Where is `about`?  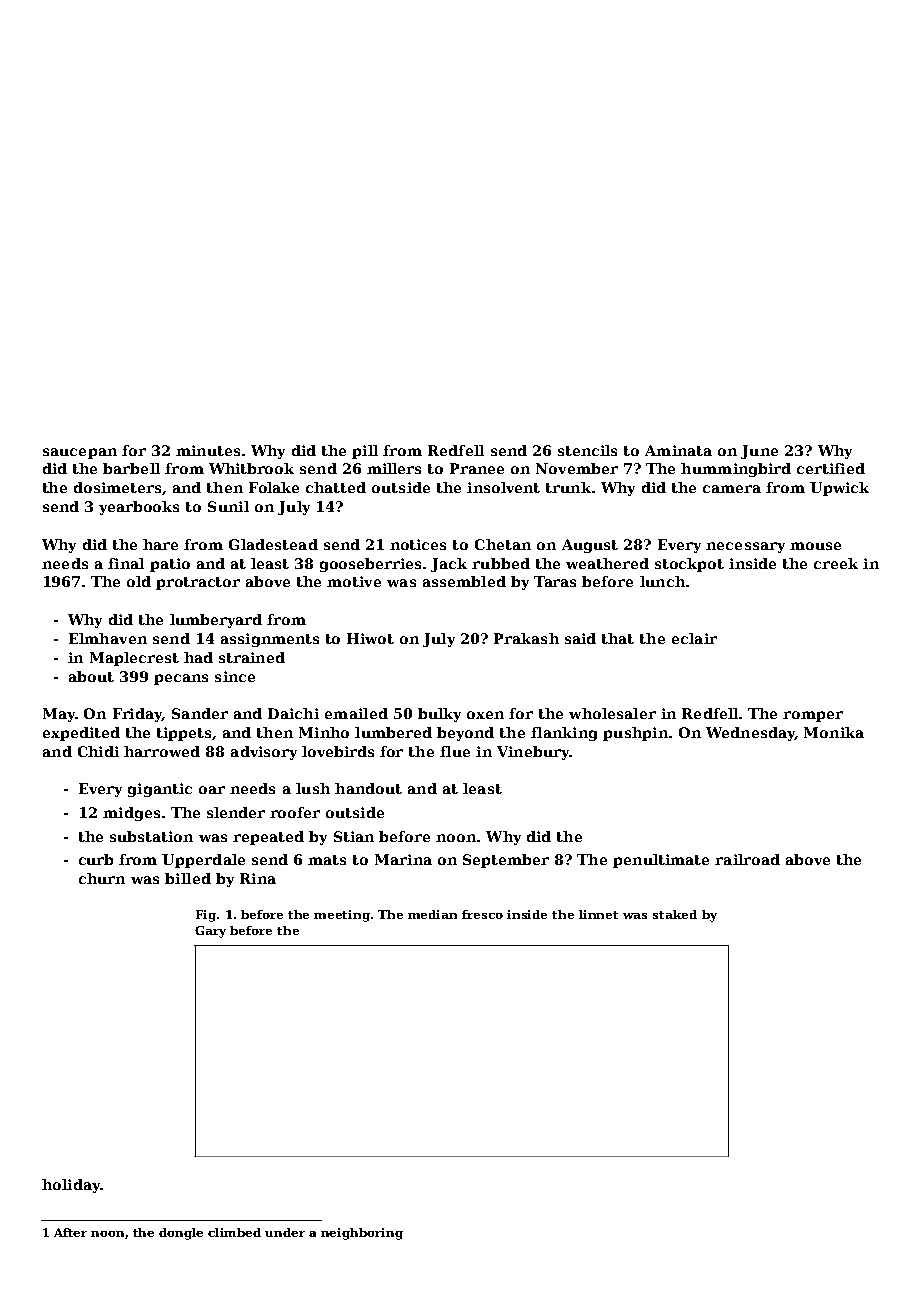
about is located at coordinates (91, 676).
